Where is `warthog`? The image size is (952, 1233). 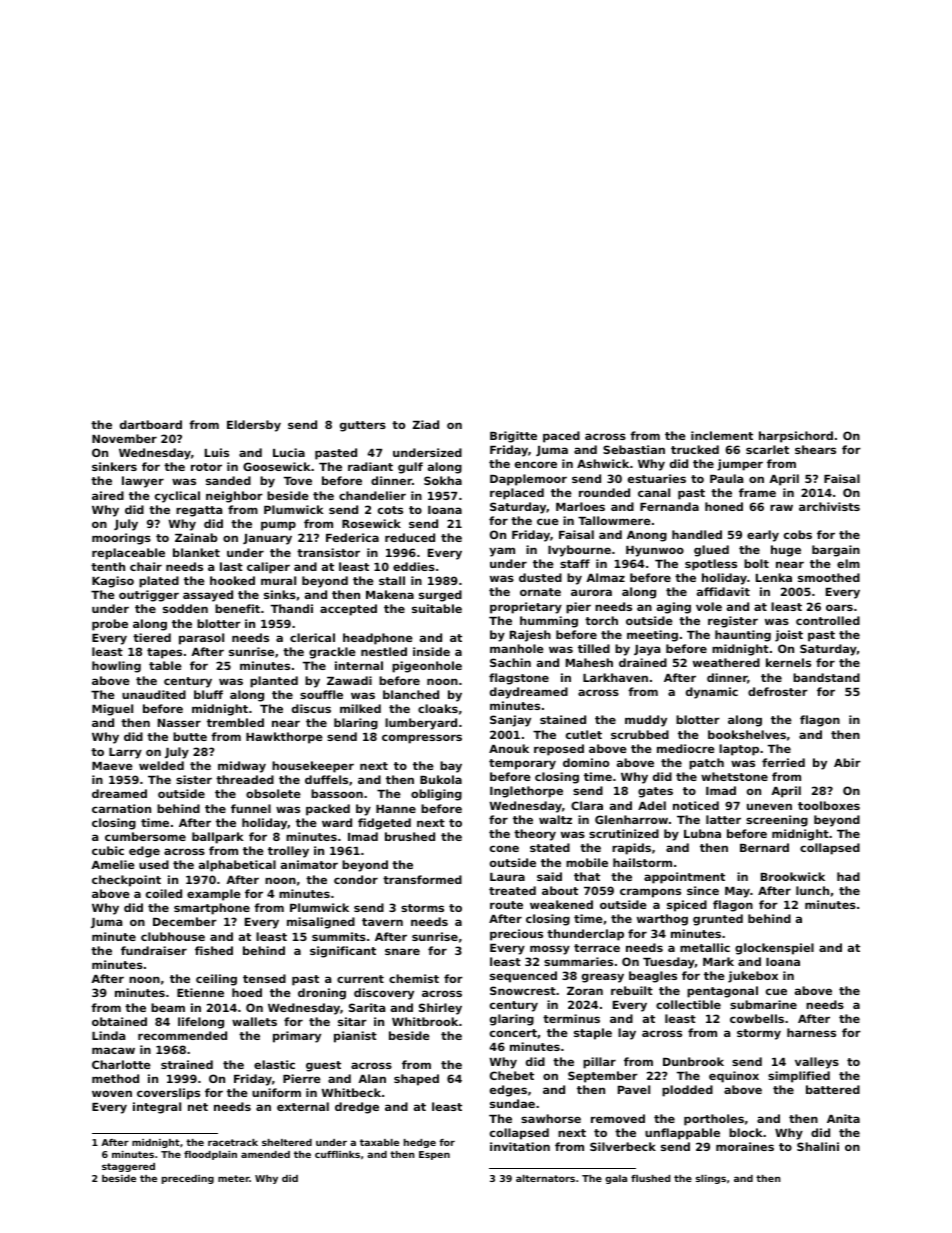
warthog is located at coordinates (662, 920).
